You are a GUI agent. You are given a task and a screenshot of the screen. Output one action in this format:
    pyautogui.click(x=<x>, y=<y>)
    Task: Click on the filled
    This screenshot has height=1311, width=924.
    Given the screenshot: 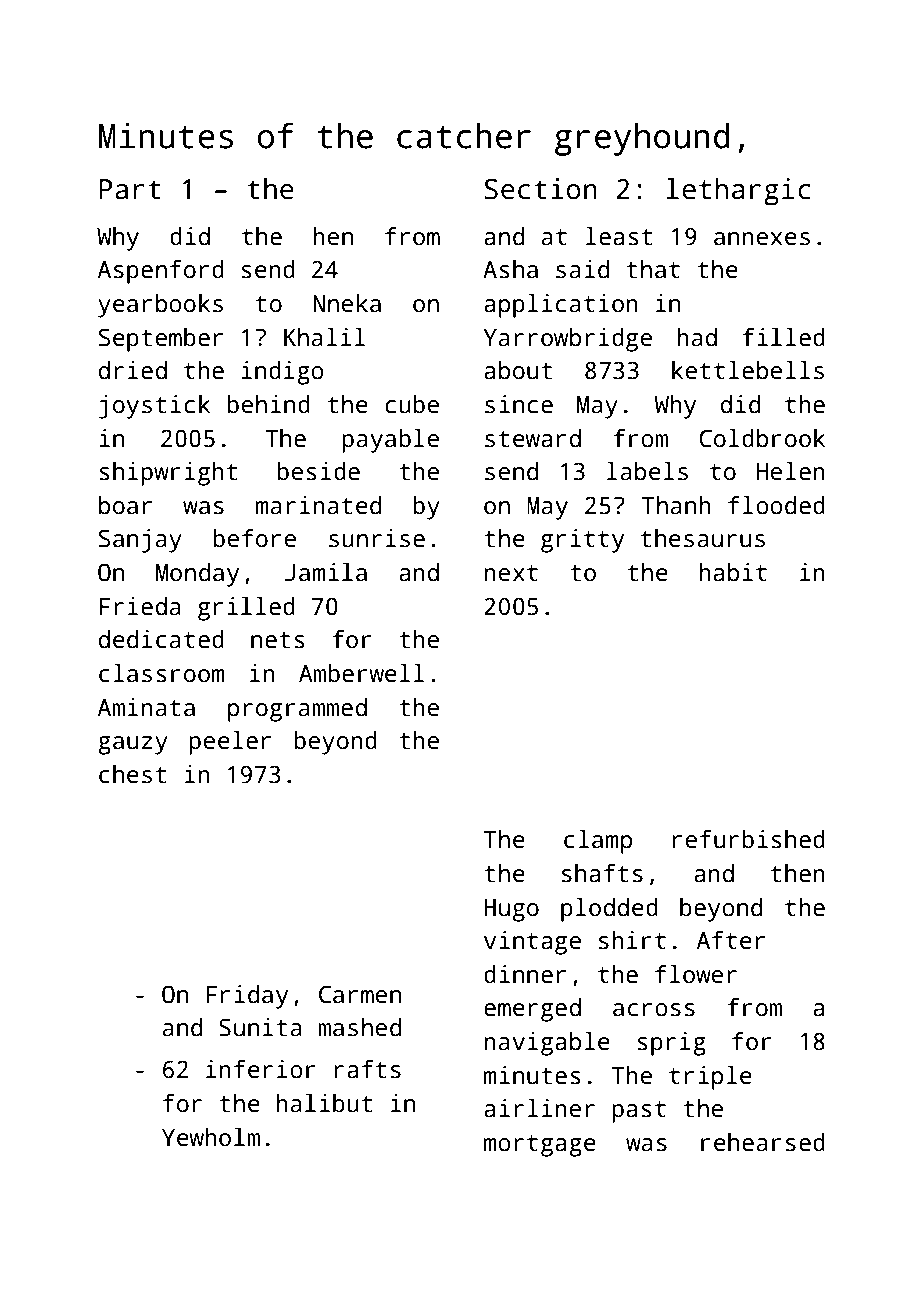 What is the action you would take?
    pyautogui.click(x=783, y=337)
